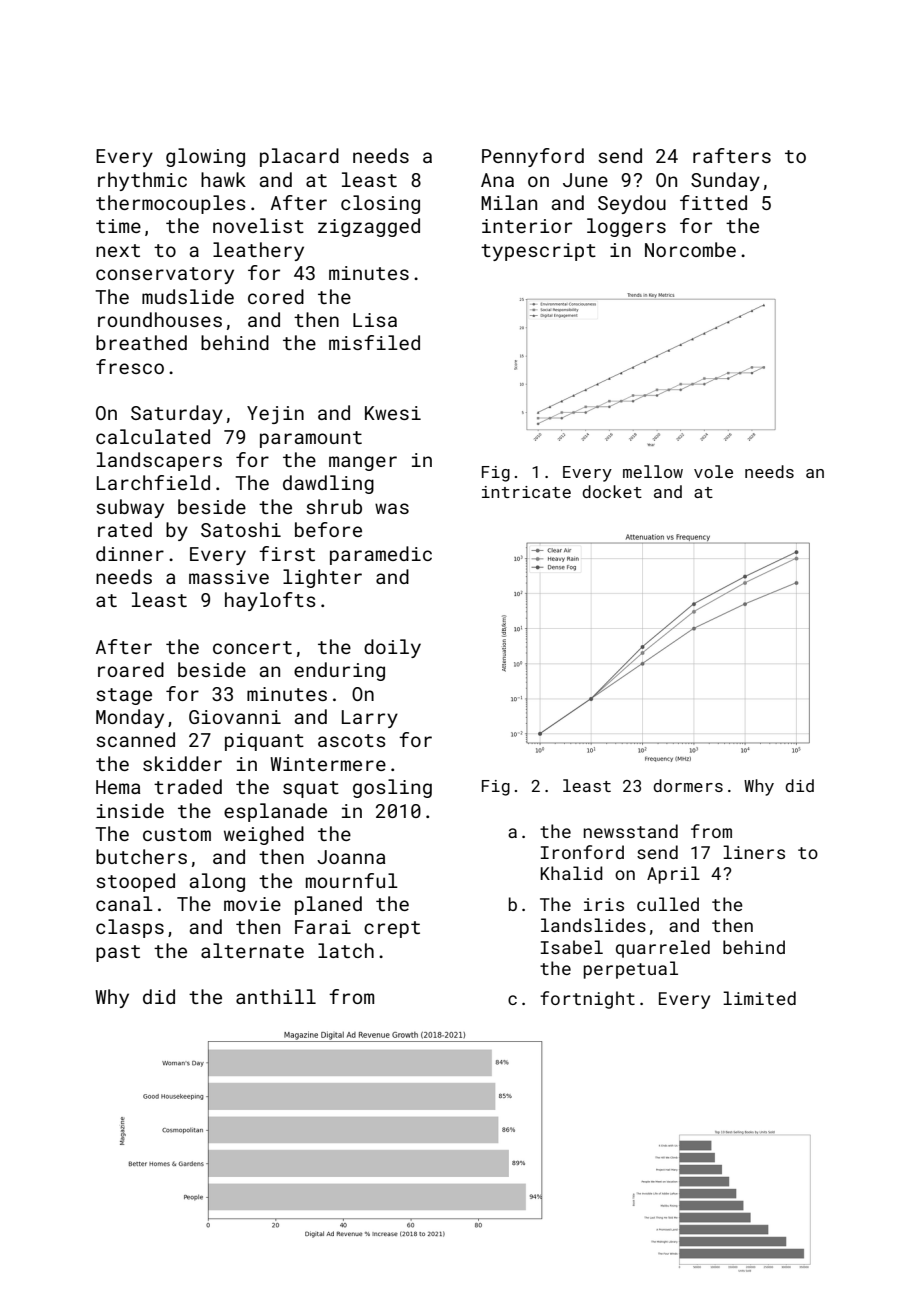  What do you see at coordinates (690, 249) in the image?
I see `Norcombe` at bounding box center [690, 249].
